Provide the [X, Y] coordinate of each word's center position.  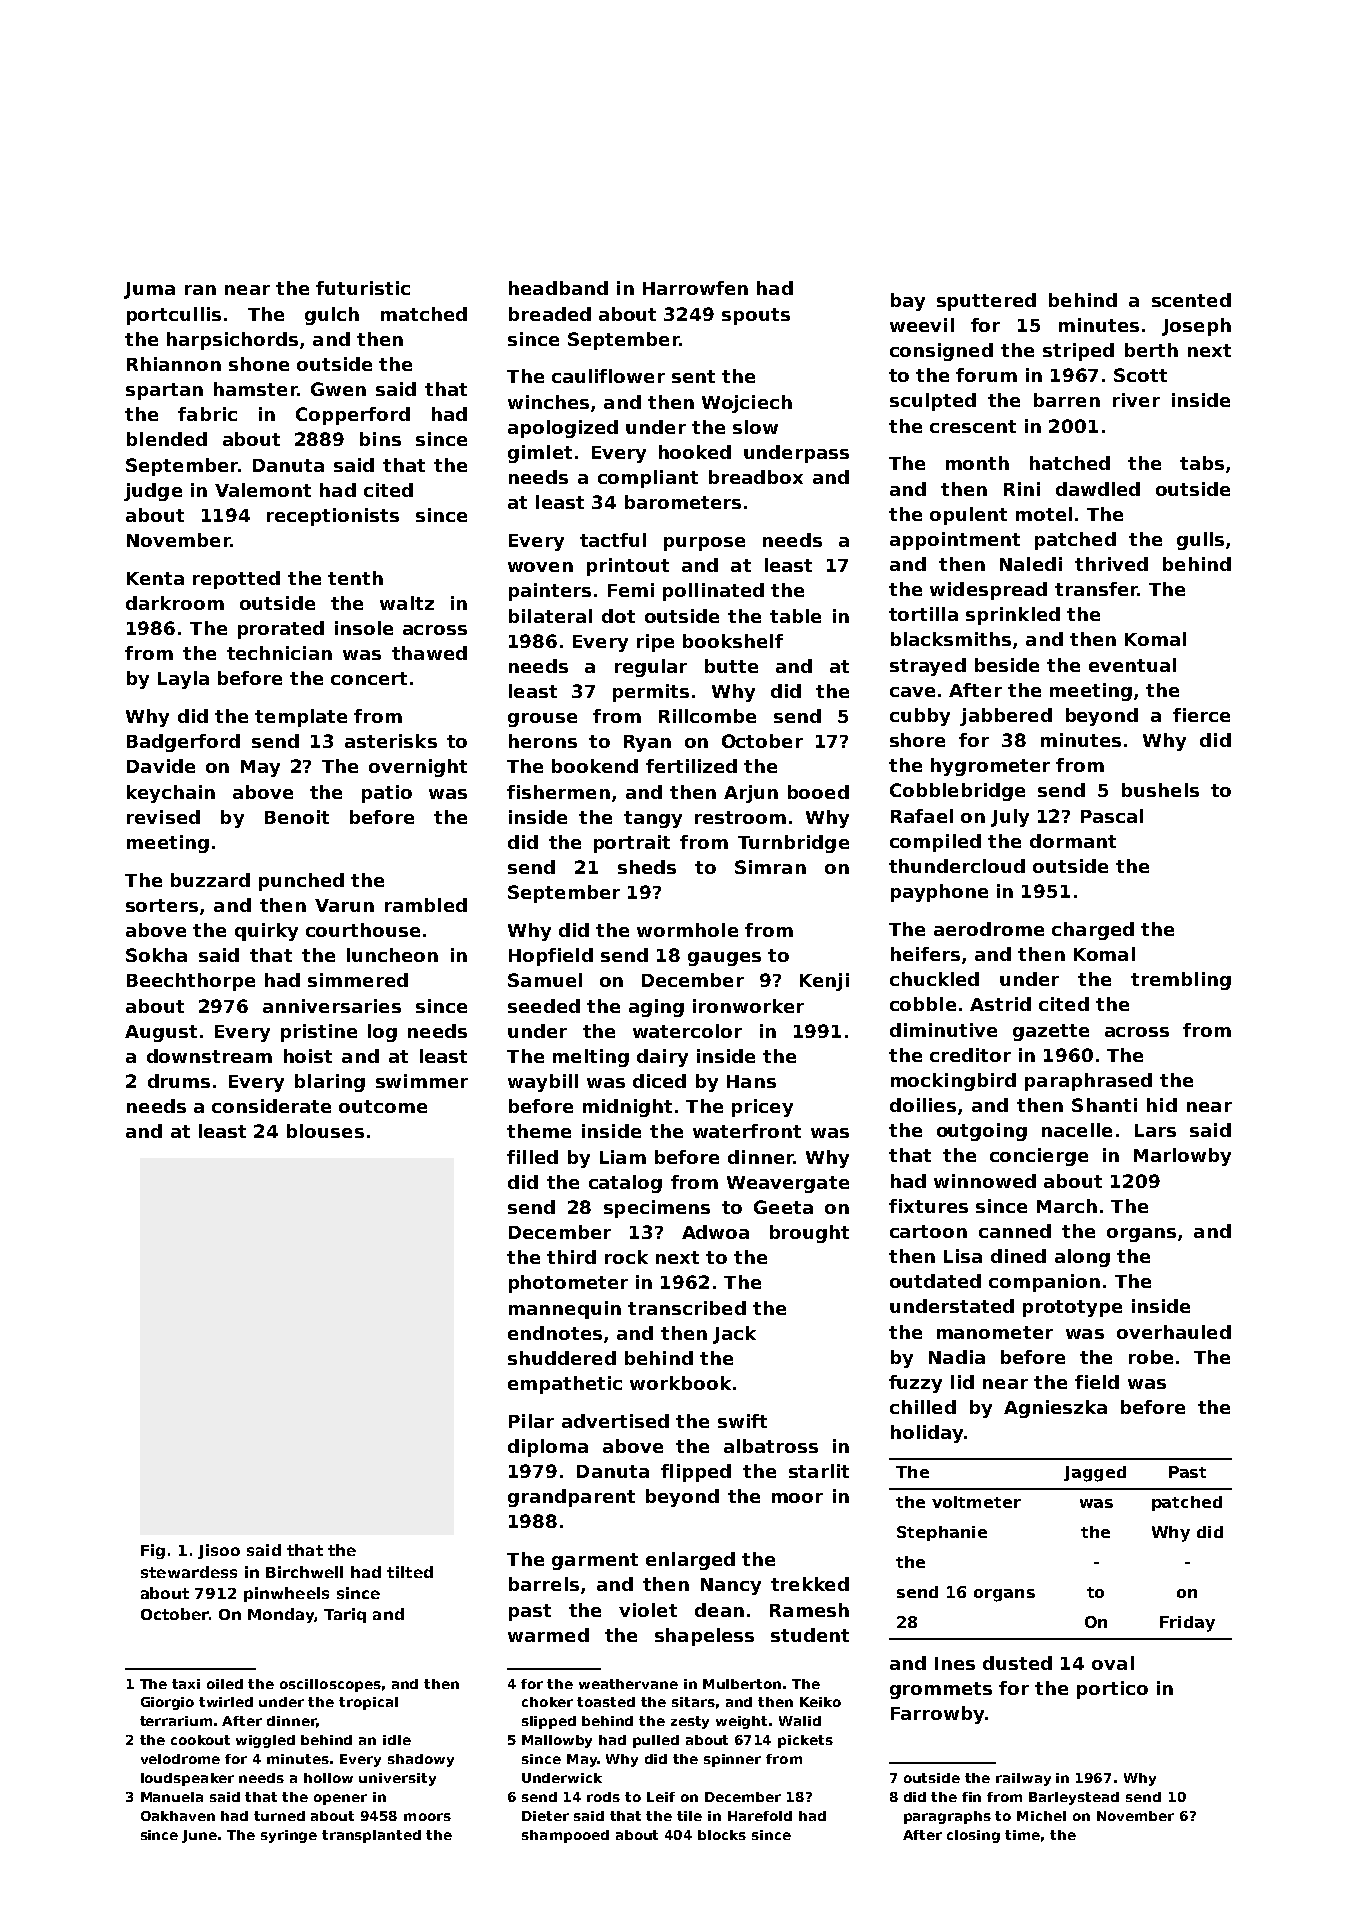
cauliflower [608, 376]
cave [912, 692]
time [1022, 1835]
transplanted [371, 1836]
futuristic [363, 288]
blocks [722, 1835]
